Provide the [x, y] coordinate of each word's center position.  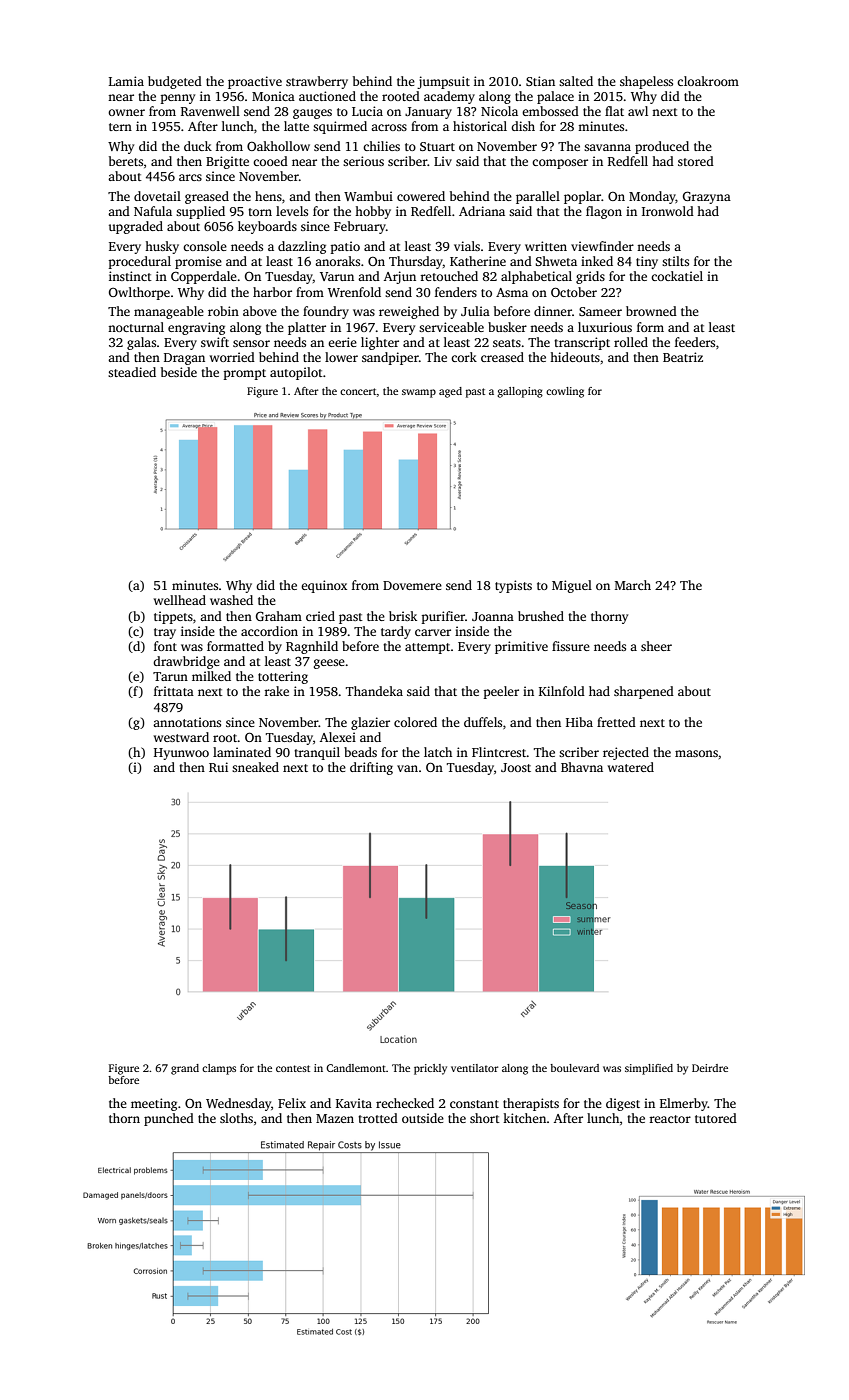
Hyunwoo [181, 754]
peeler [501, 692]
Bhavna [582, 767]
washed [231, 600]
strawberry [317, 82]
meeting [154, 1104]
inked [597, 261]
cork [464, 357]
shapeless [646, 82]
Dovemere [412, 585]
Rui [218, 767]
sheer [656, 646]
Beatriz [683, 357]
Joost [516, 767]
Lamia [126, 81]
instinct [130, 276]
